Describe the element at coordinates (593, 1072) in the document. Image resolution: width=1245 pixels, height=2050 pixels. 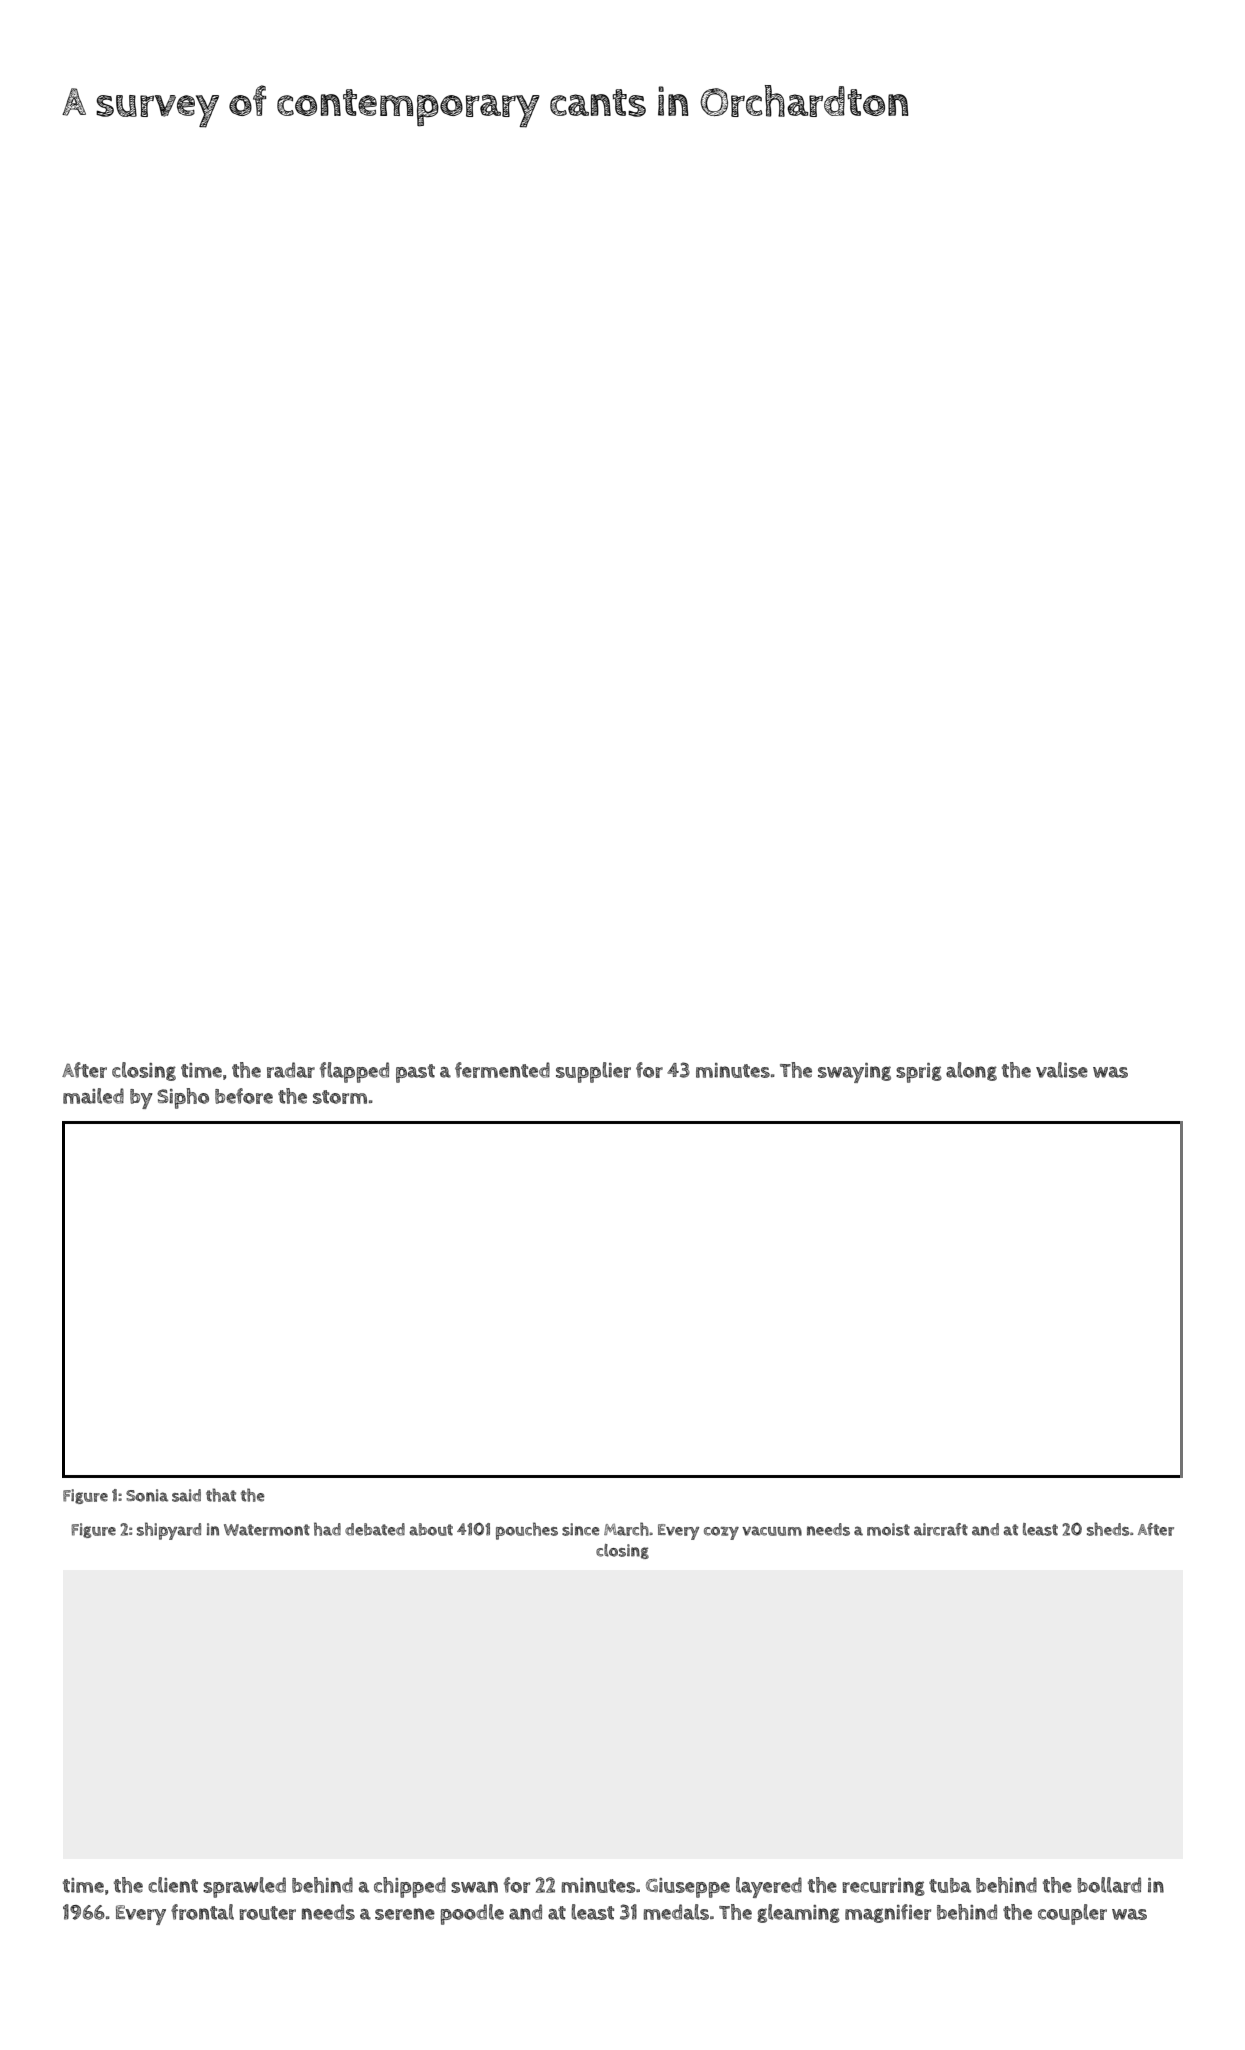
I see `supplier` at that location.
